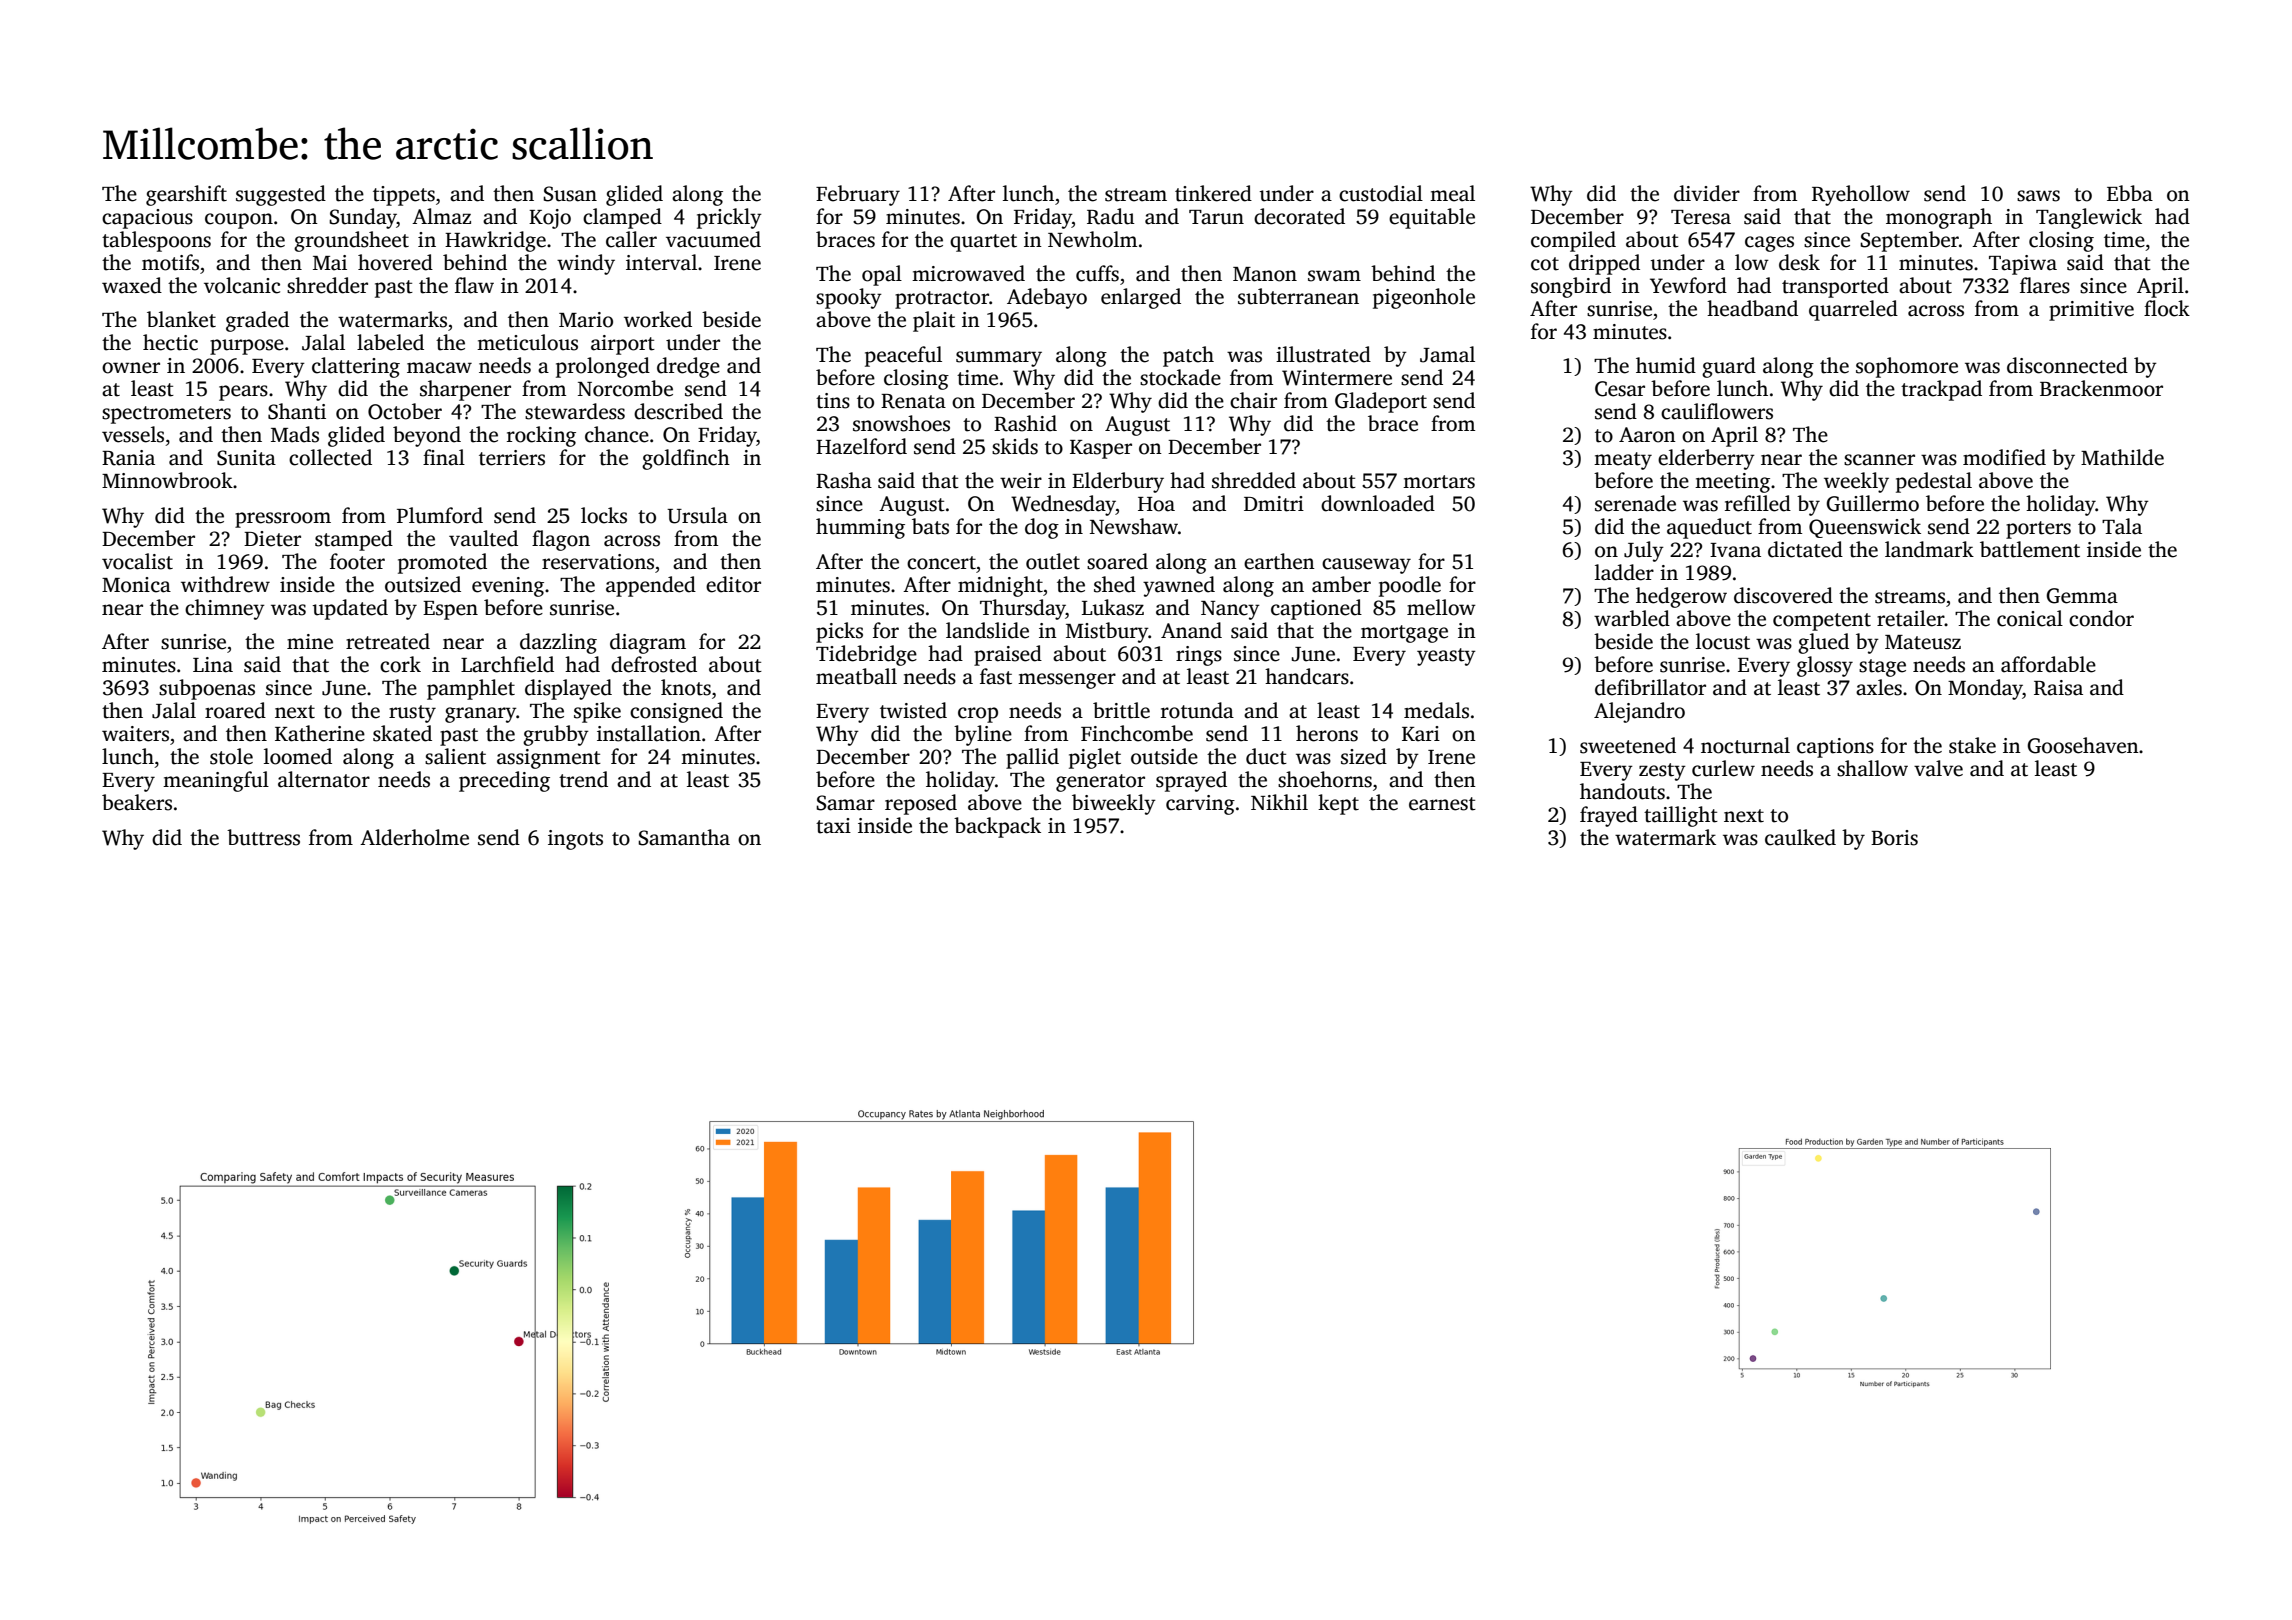 The width and height of the screenshot is (2292, 1620). I want to click on Hawkridge, so click(495, 241).
